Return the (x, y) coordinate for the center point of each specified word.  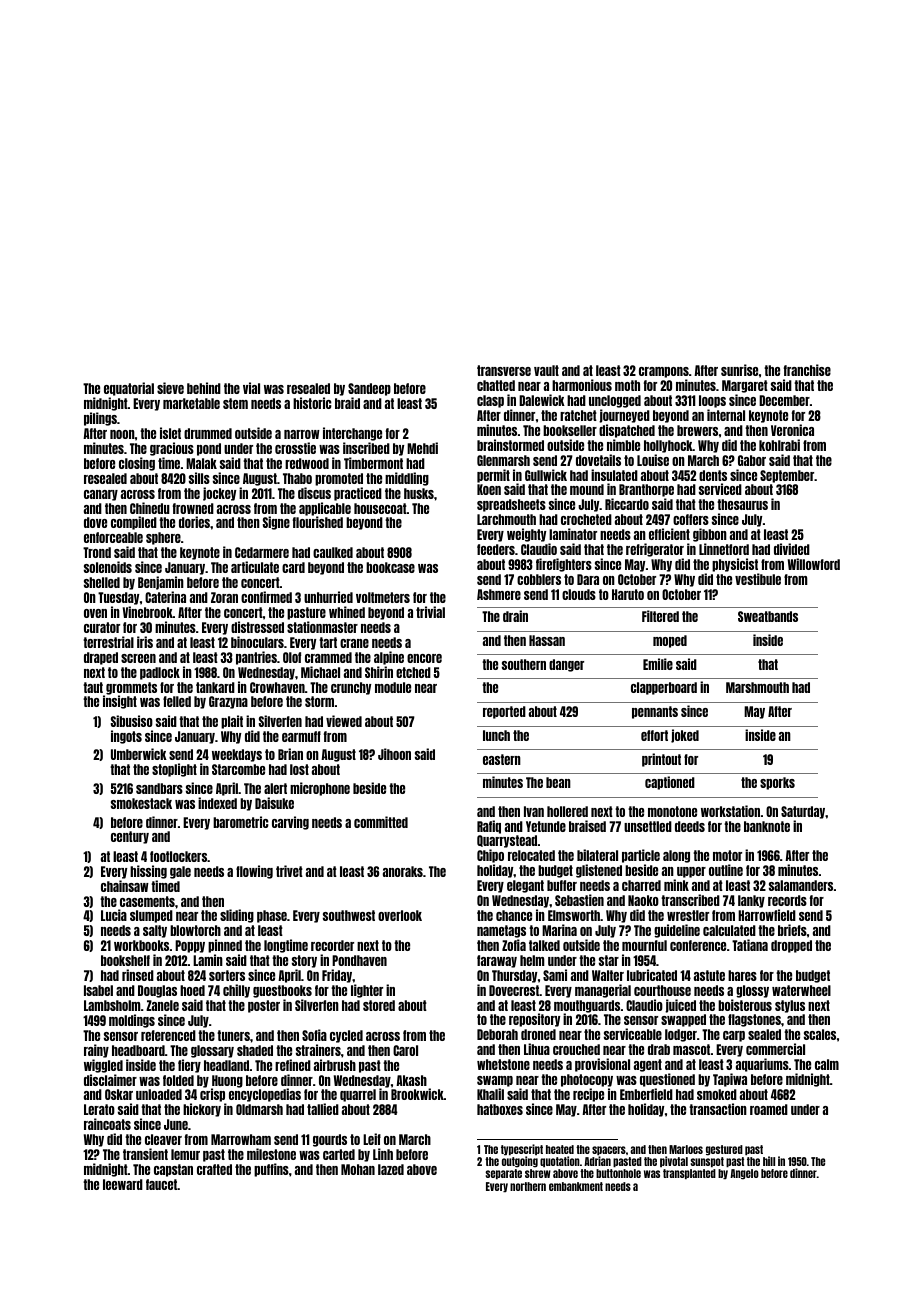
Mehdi (422, 448)
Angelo (744, 1174)
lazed (391, 1169)
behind (204, 388)
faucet (161, 1184)
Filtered (660, 616)
